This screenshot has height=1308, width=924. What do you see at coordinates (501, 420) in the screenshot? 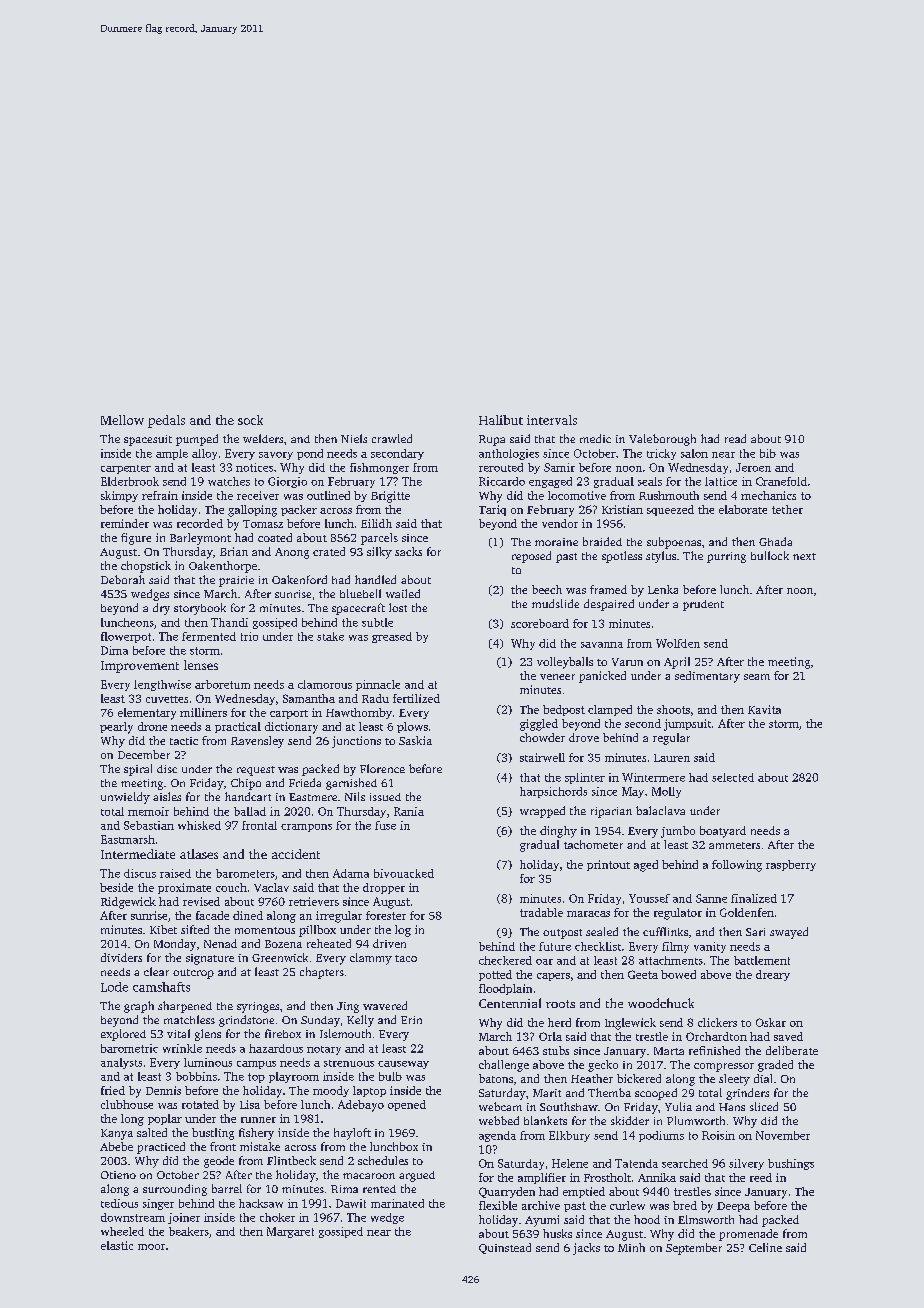
I see `Halibut` at bounding box center [501, 420].
